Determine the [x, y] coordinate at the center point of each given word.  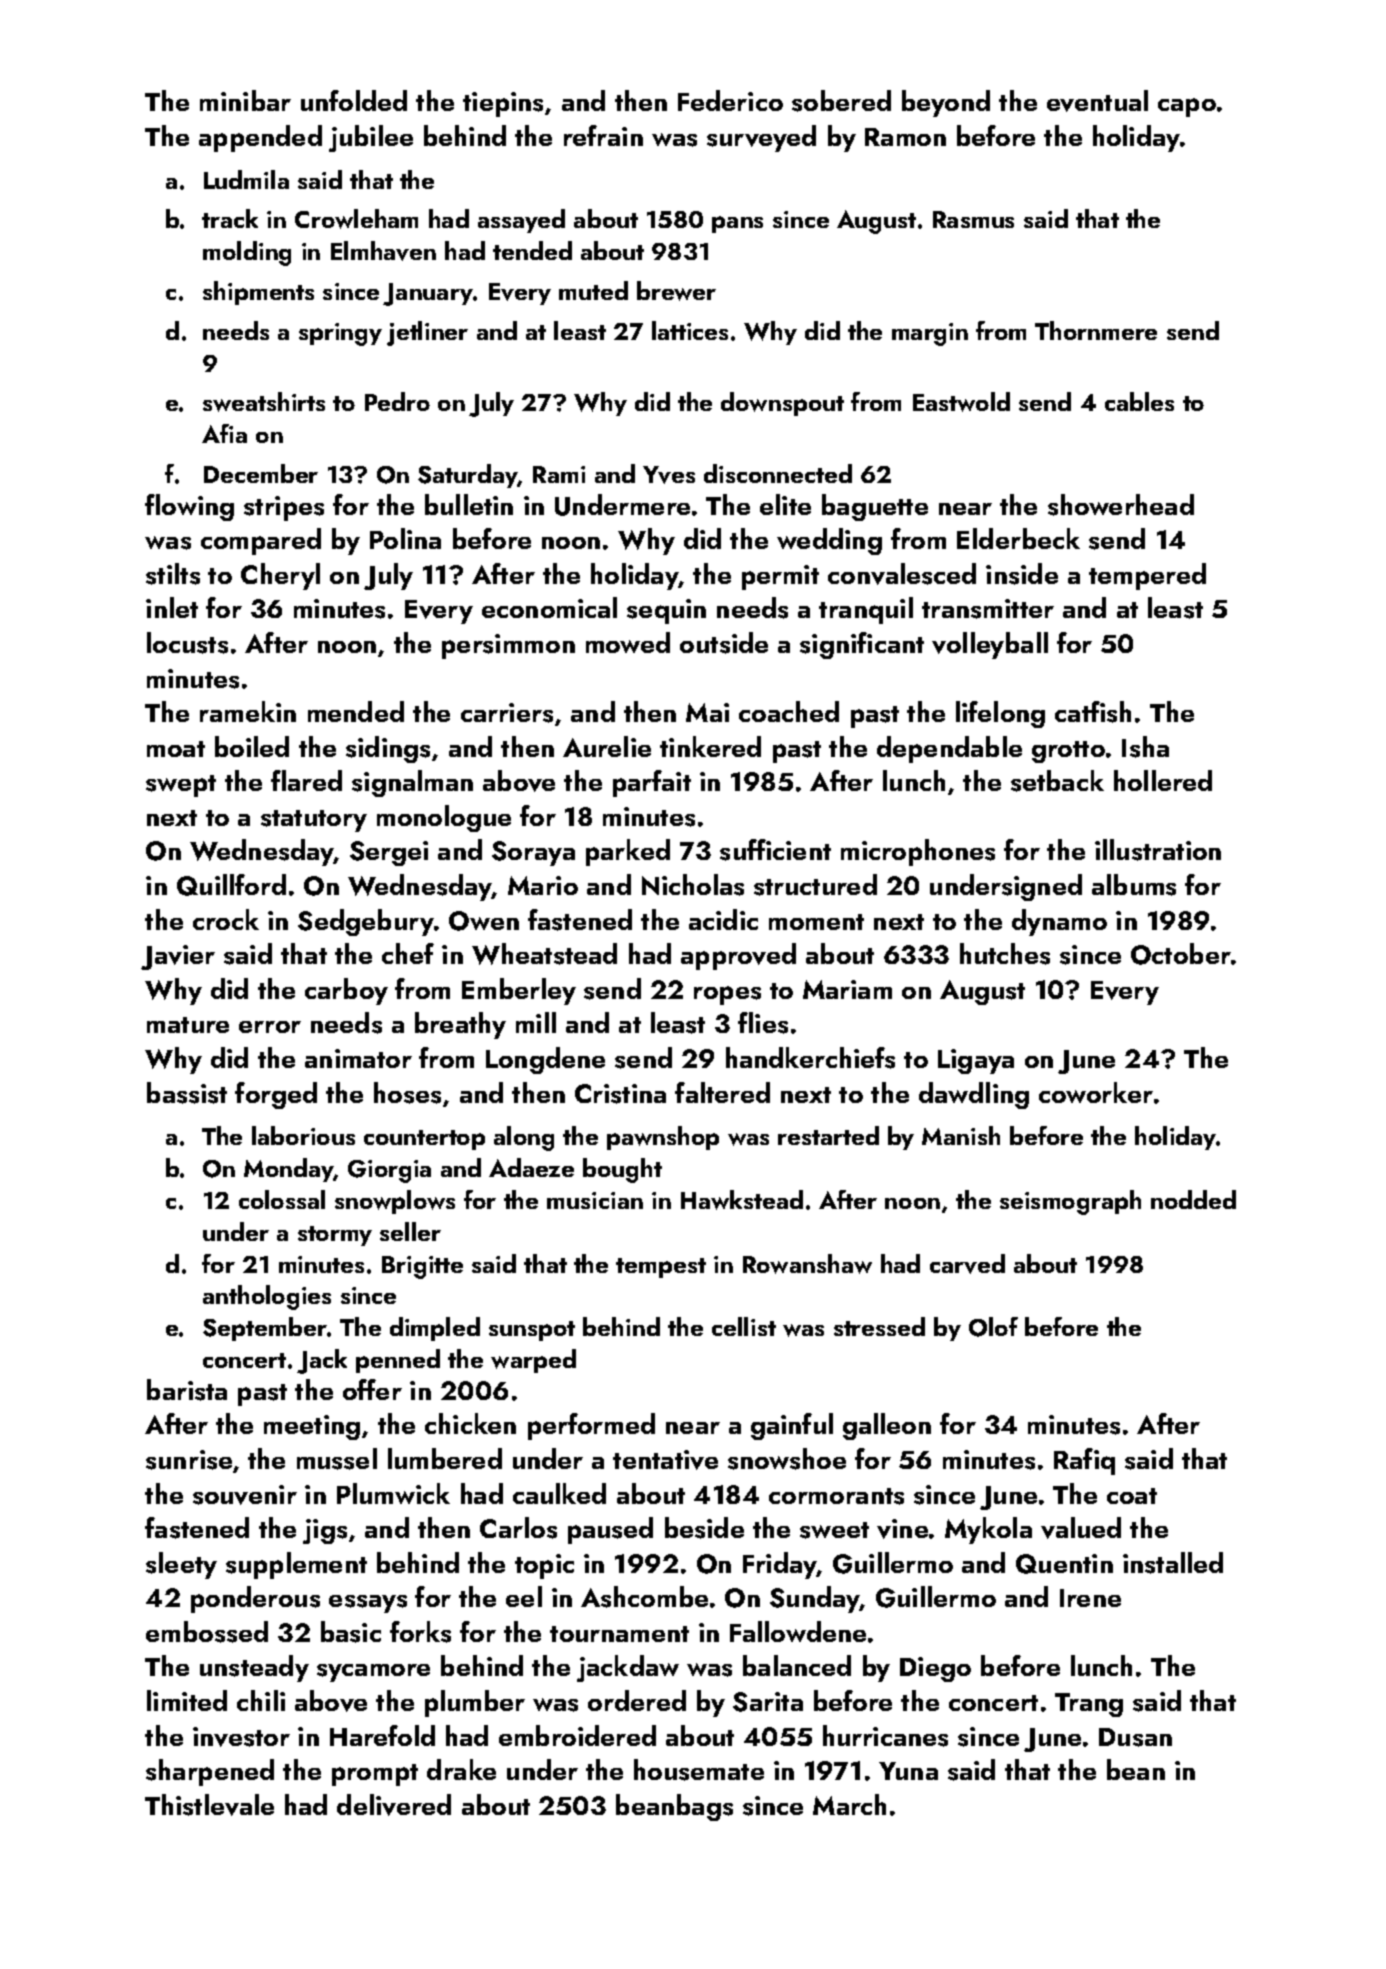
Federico [730, 100]
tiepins [503, 104]
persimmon [508, 646]
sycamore [373, 1673]
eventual [1097, 101]
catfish [1093, 712]
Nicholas [693, 885]
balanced [797, 1665]
